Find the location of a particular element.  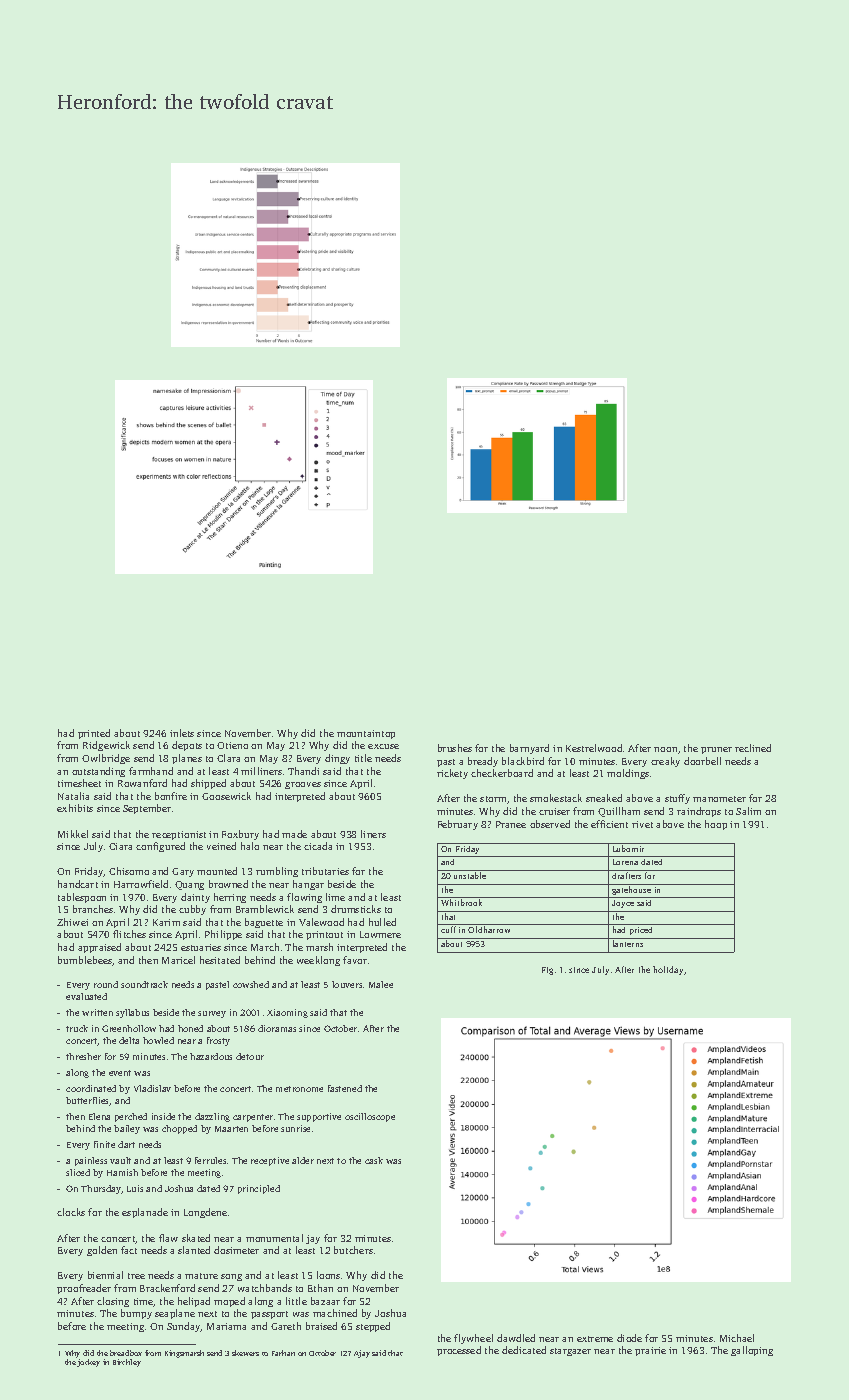

Kestrelwood is located at coordinates (594, 748).
